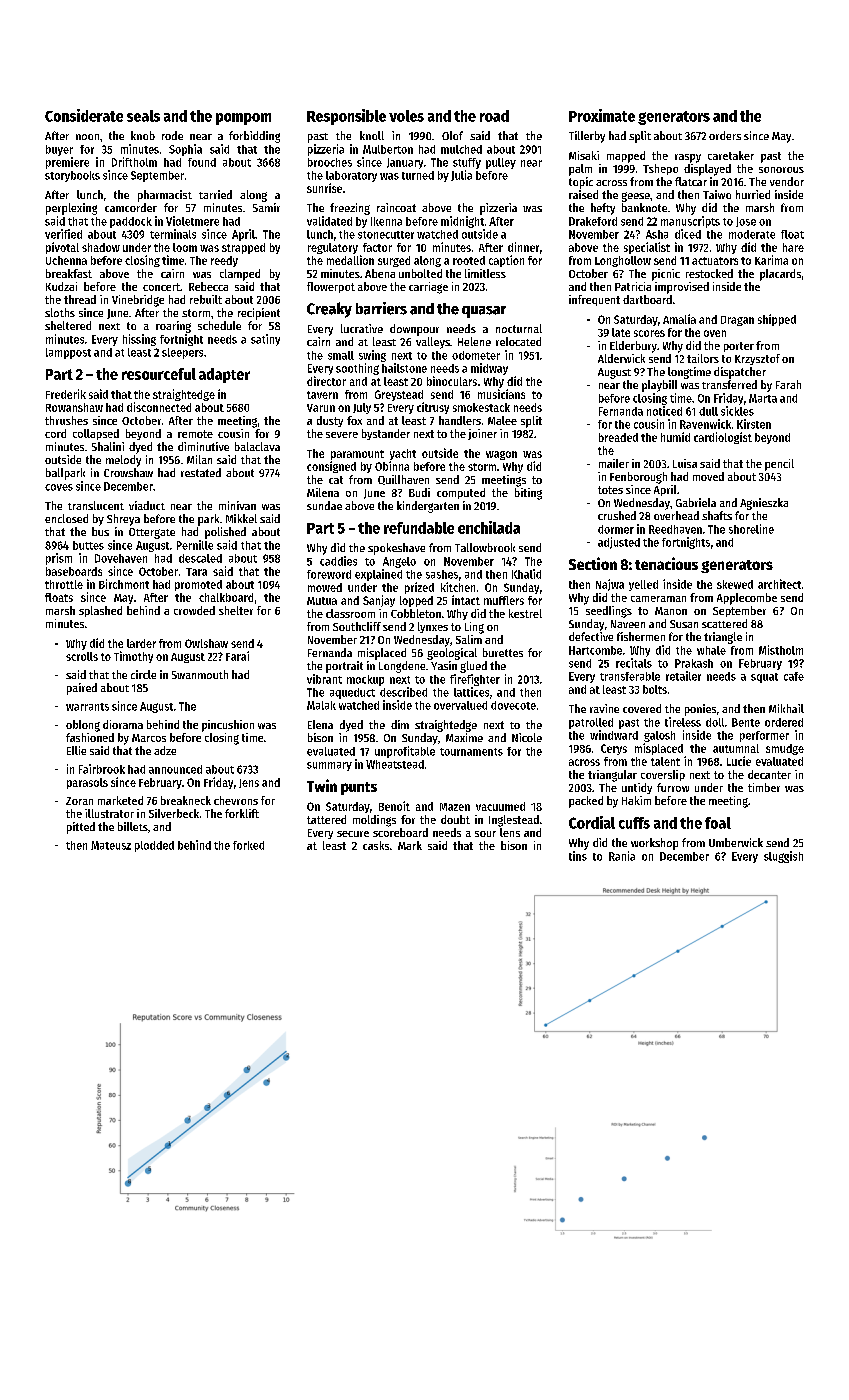 The height and width of the page is (1400, 849). I want to click on Silverbeck, so click(174, 813).
